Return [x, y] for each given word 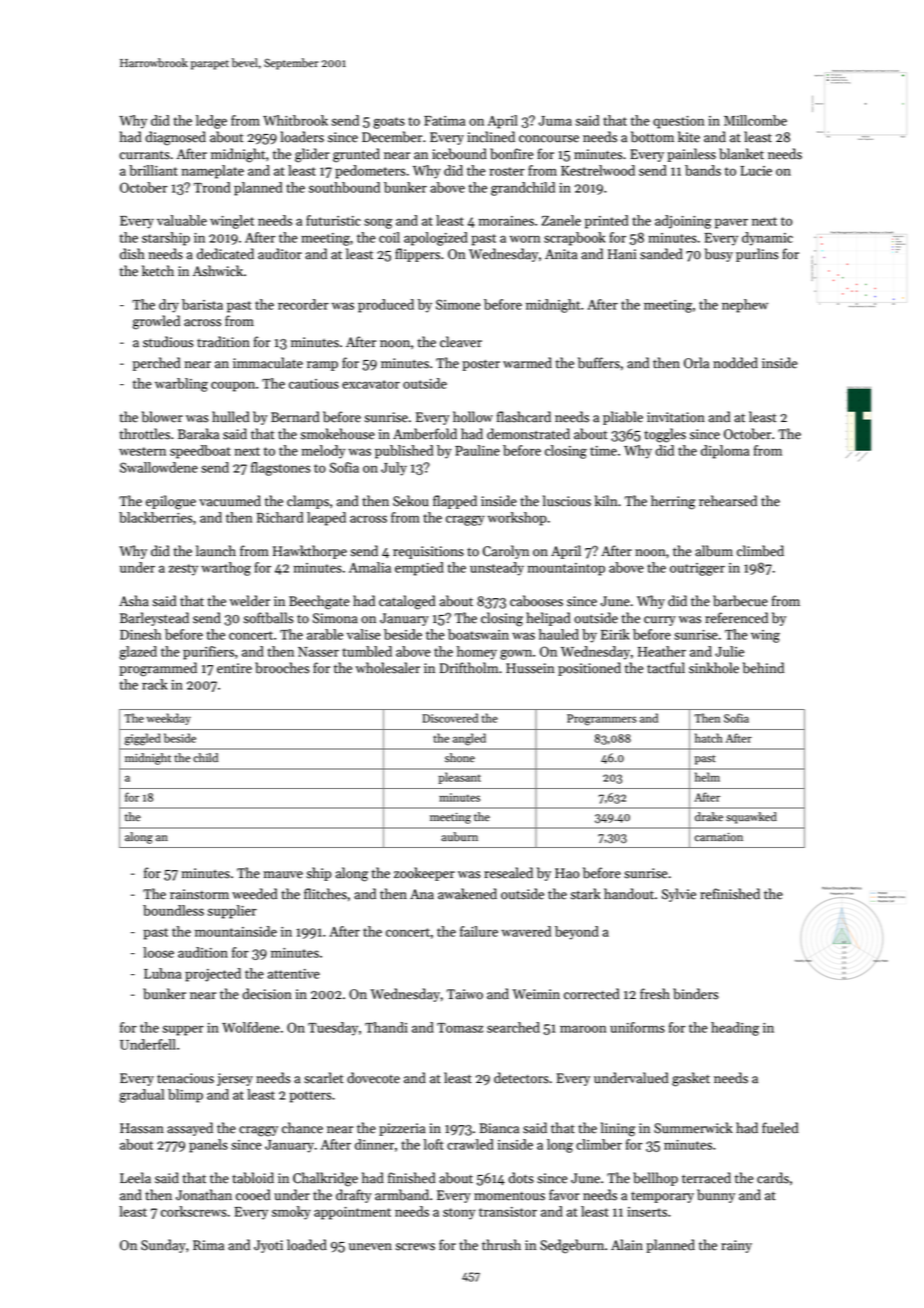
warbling [181, 385]
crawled [470, 1144]
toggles [665, 435]
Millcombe [755, 120]
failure [479, 931]
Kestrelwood [598, 170]
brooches [282, 668]
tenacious [185, 1078]
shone [460, 758]
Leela [135, 1178]
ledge [211, 122]
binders [696, 994]
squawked [751, 818]
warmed [527, 363]
